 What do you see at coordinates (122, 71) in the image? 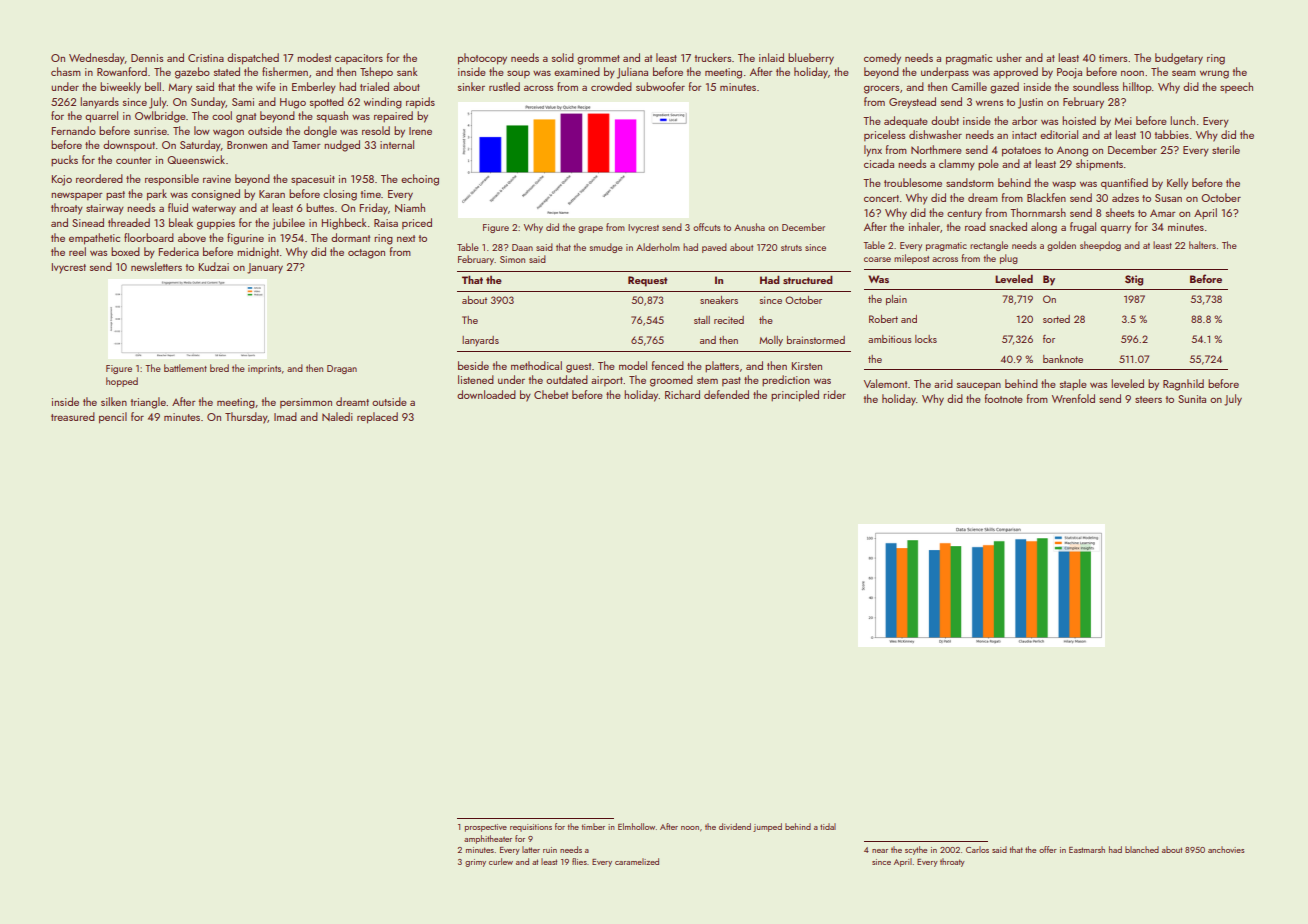
I see `Rowanford` at bounding box center [122, 71].
